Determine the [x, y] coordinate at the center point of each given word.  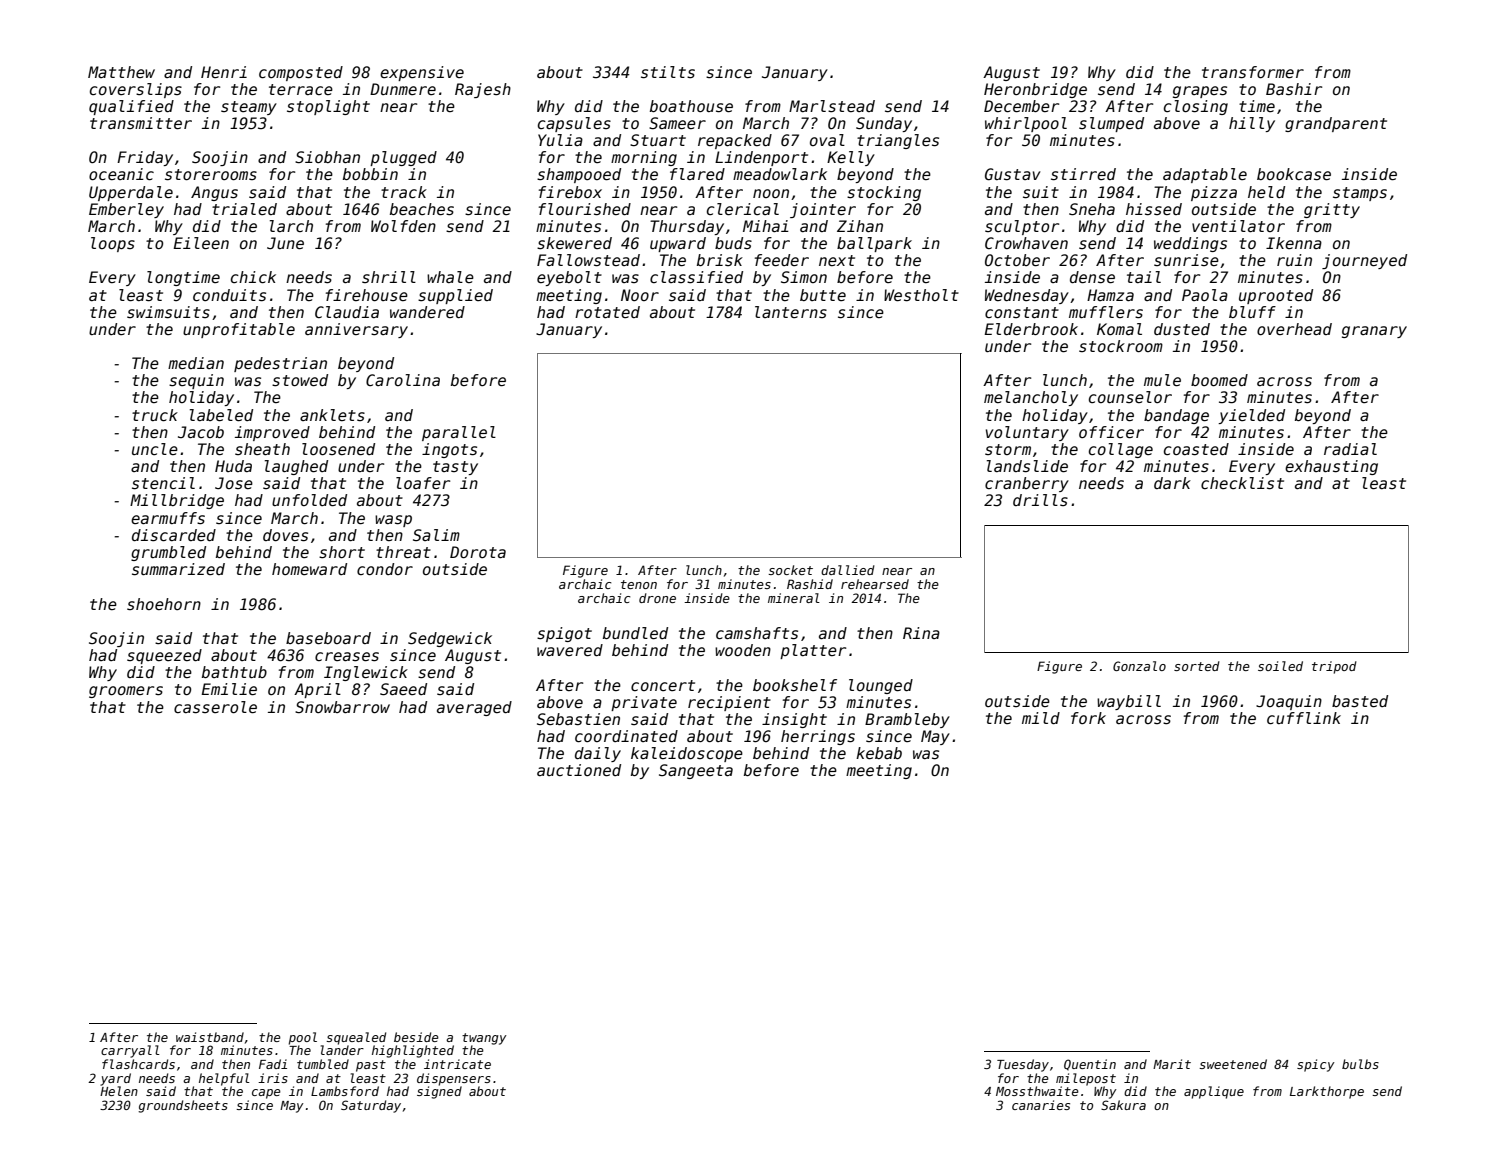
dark [1172, 483]
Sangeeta [696, 771]
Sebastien [578, 719]
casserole [215, 707]
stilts [668, 72]
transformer [1253, 72]
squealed [356, 1038]
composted [301, 73]
